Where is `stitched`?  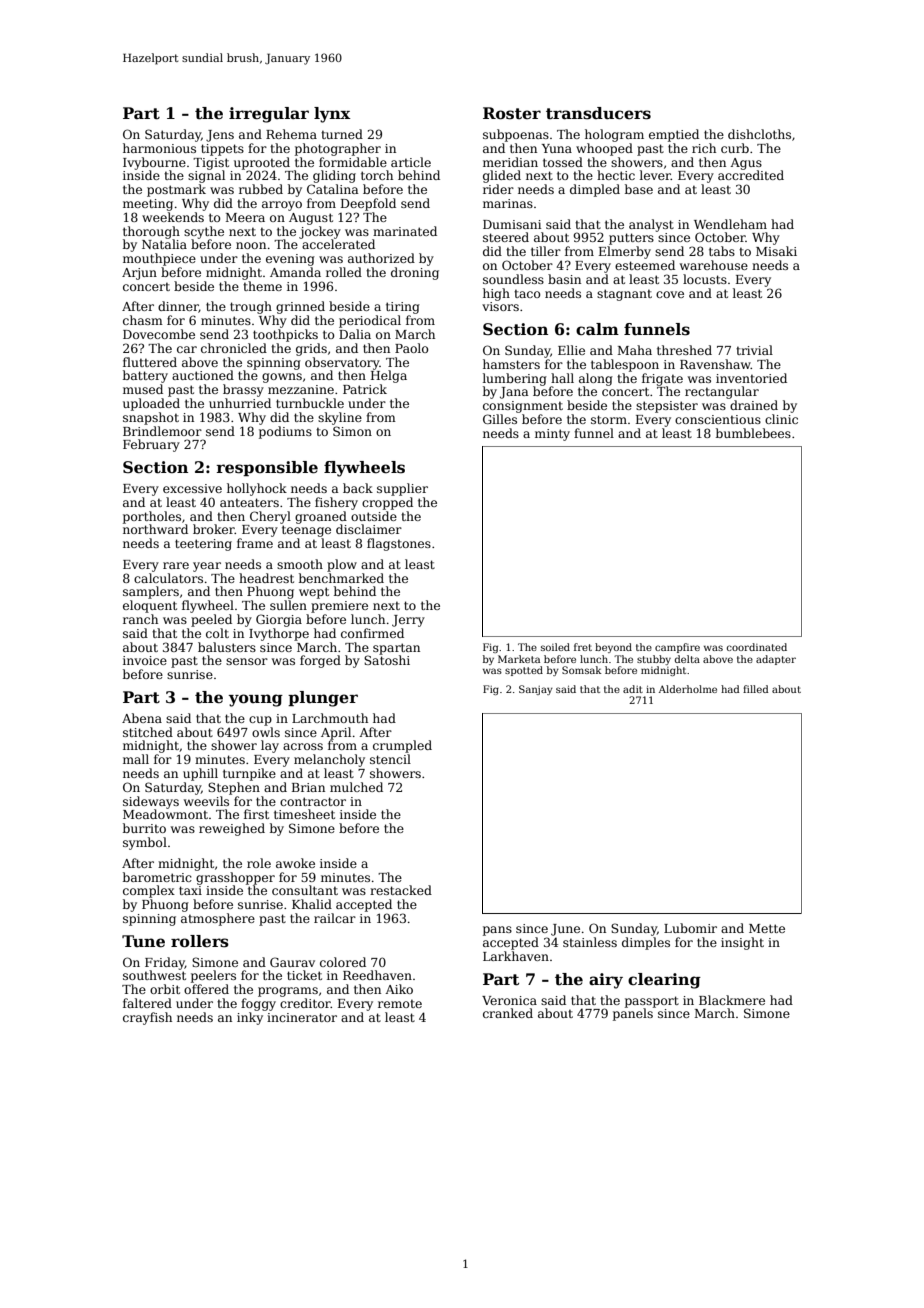 stitched is located at coordinates (148, 732).
